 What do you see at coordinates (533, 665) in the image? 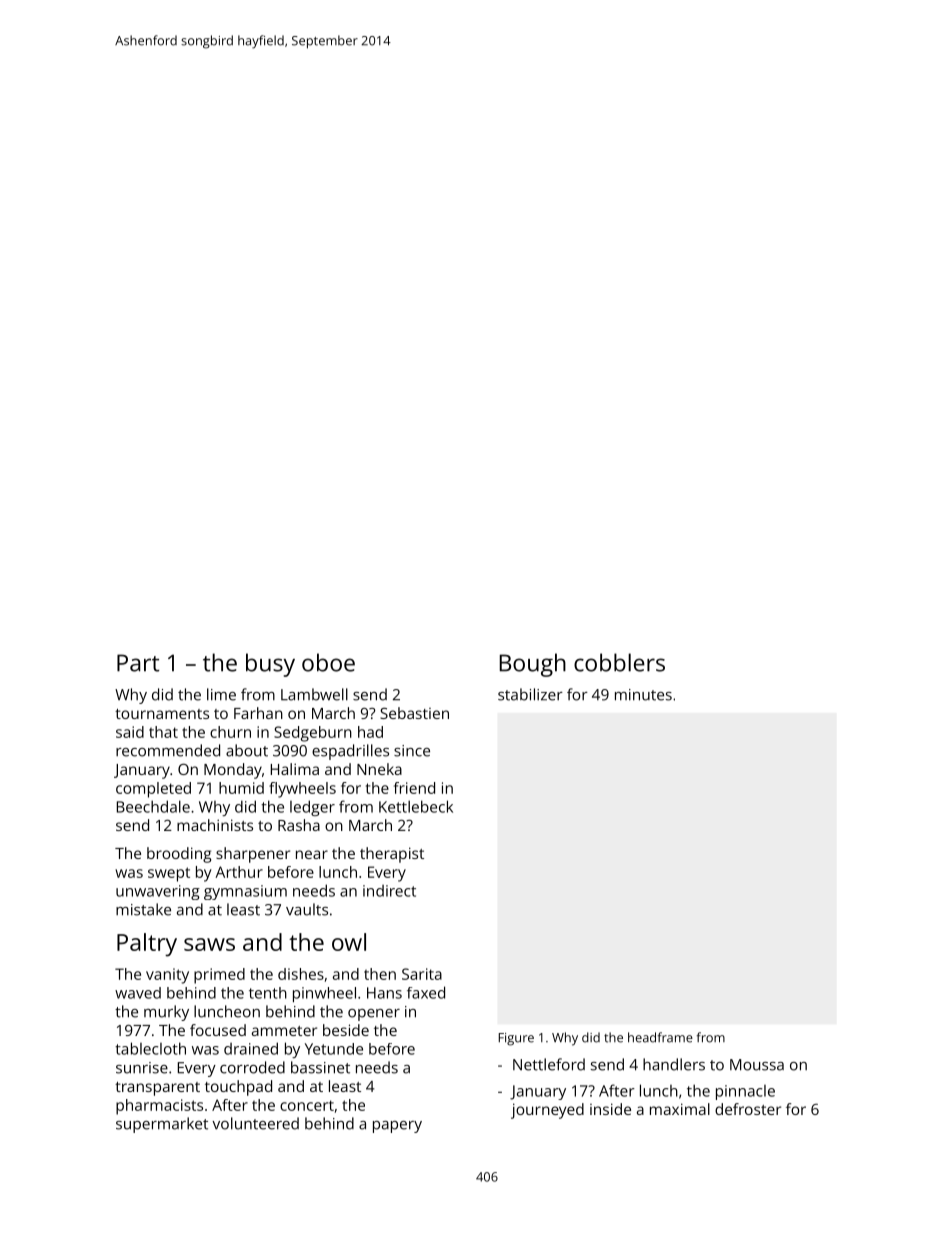
I see `Bough` at bounding box center [533, 665].
